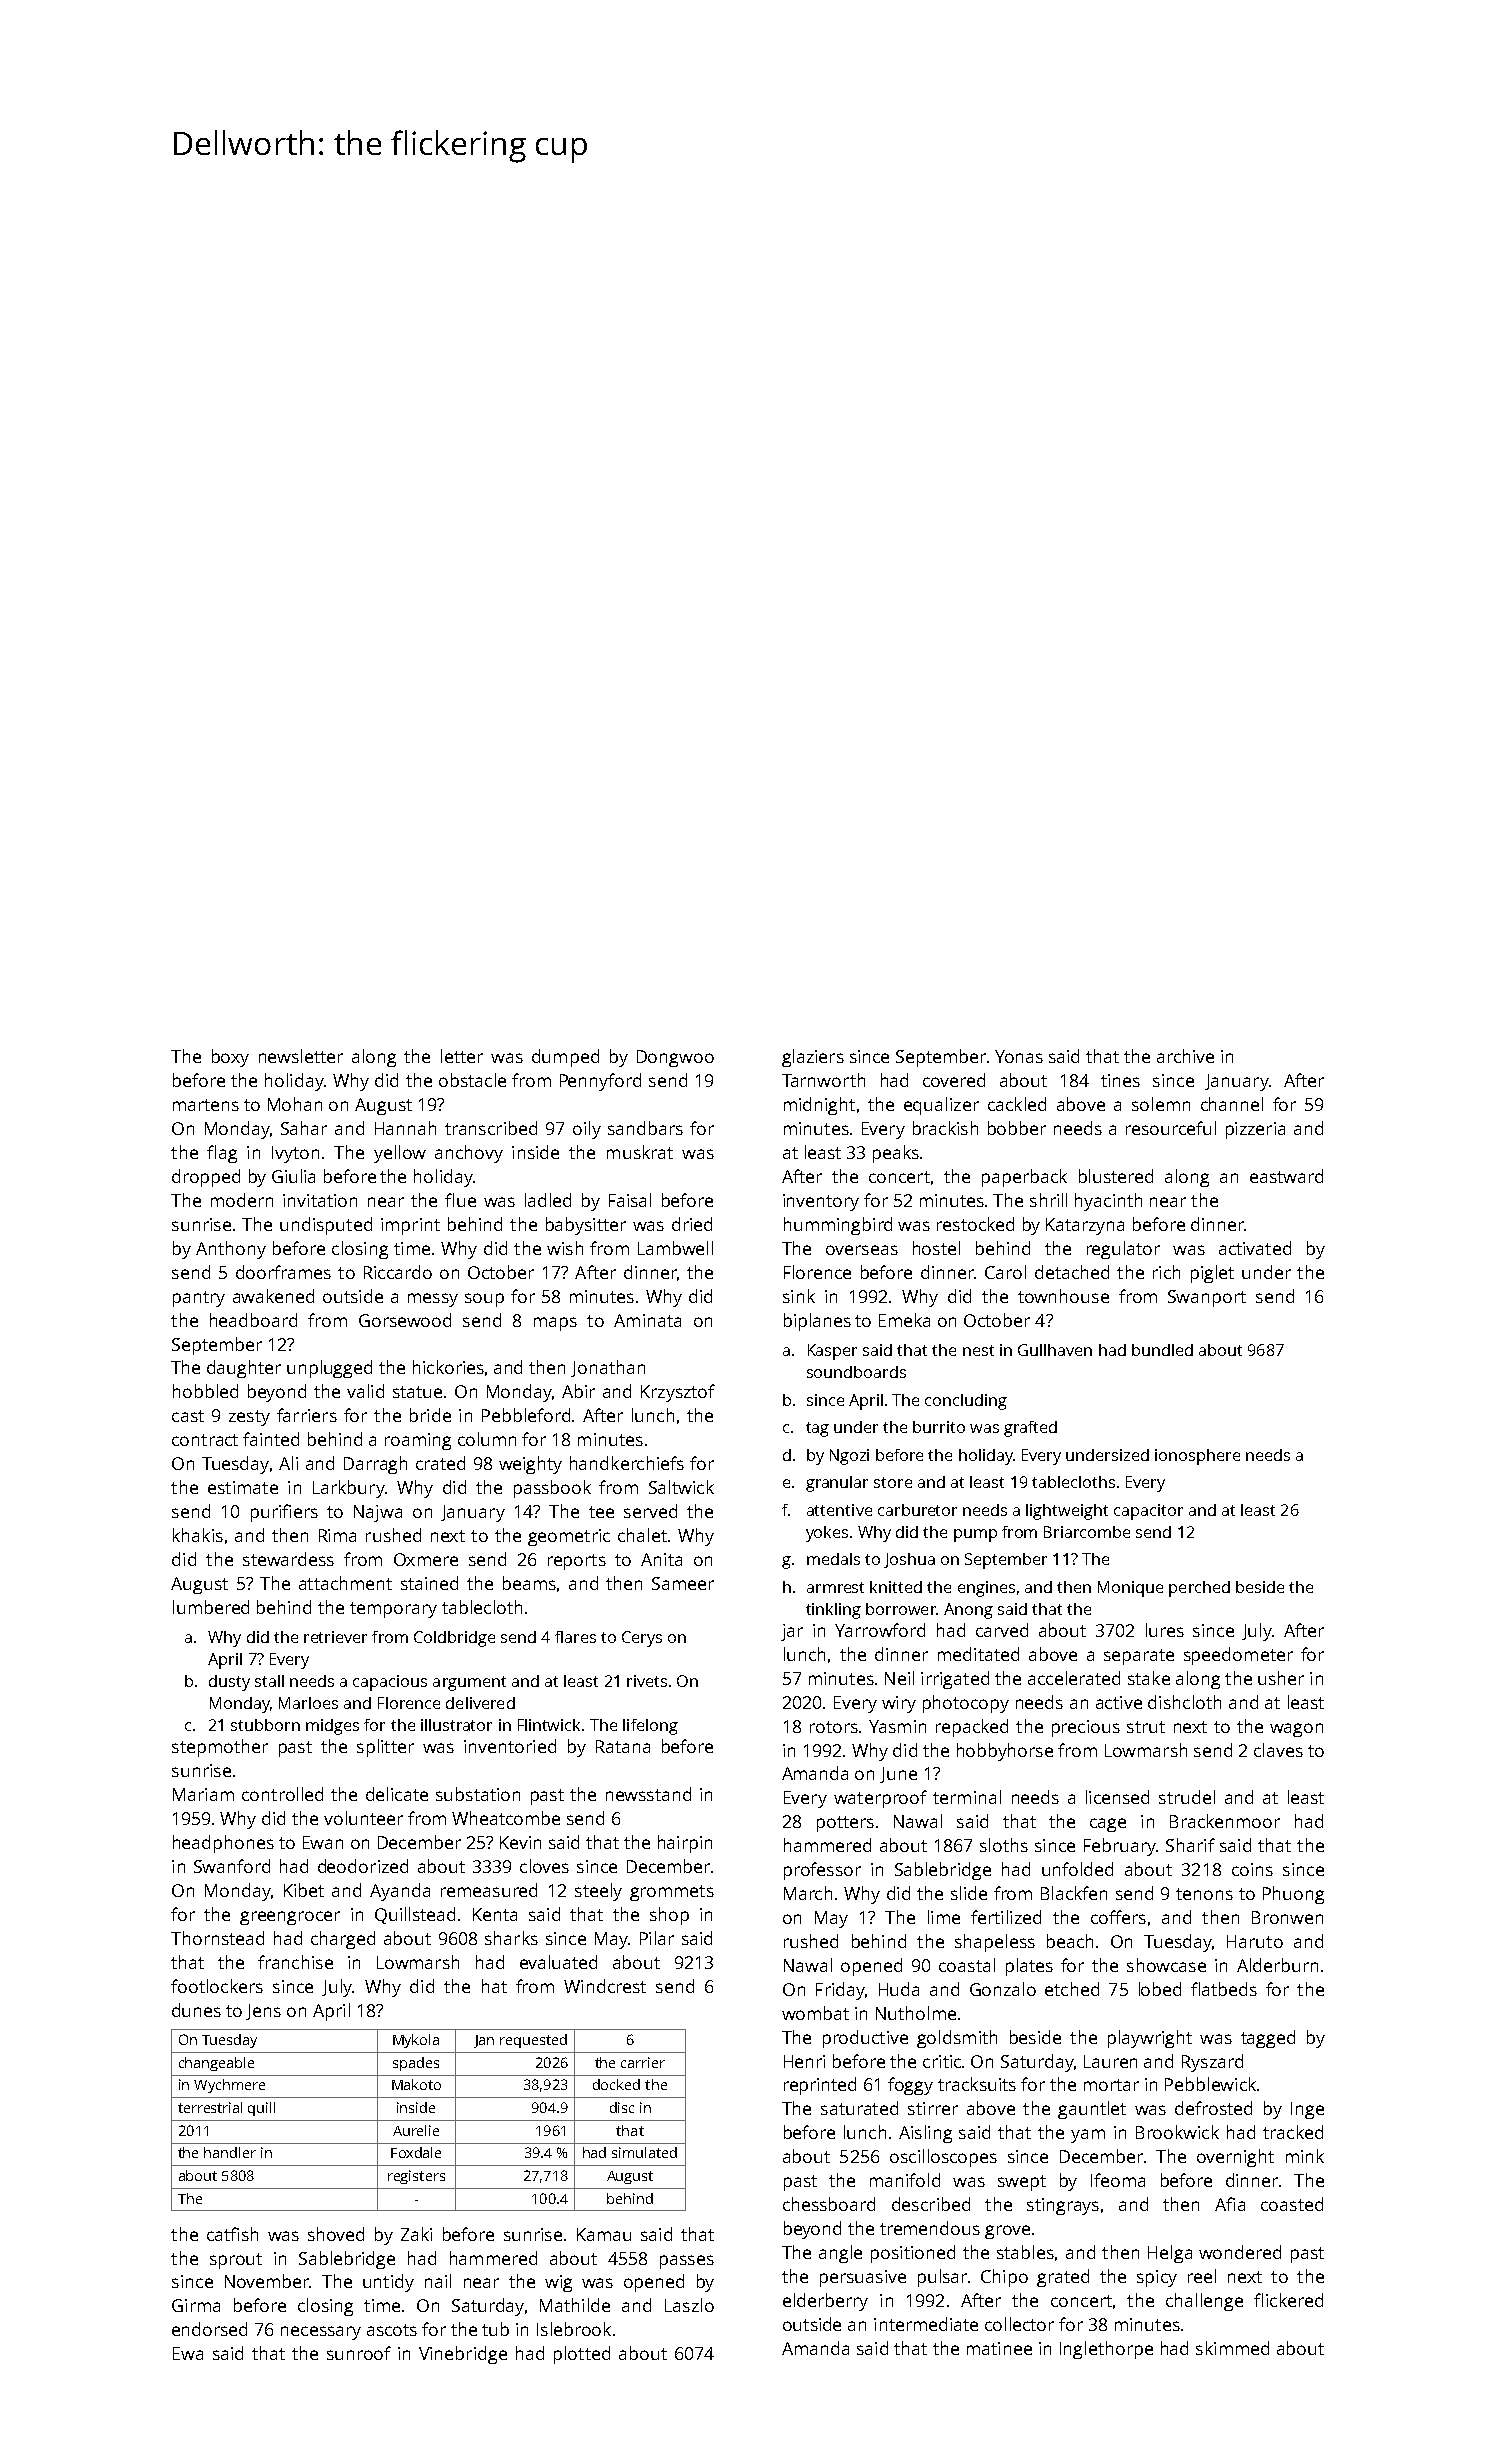  I want to click on plotted, so click(582, 2355).
